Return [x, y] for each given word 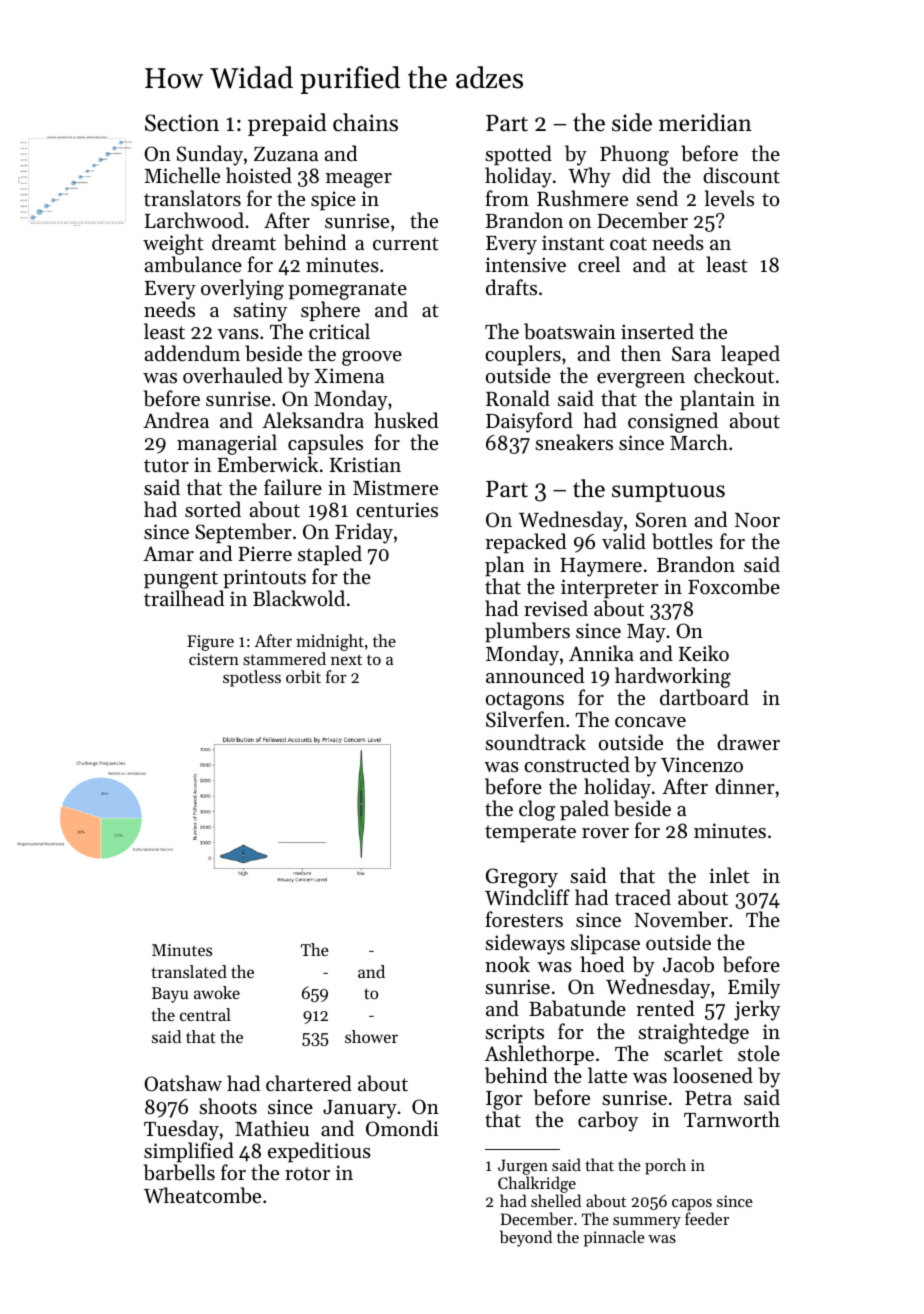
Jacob [688, 964]
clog [537, 810]
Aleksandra [313, 420]
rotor [307, 1174]
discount [741, 175]
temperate [530, 833]
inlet [729, 875]
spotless [252, 678]
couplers [523, 355]
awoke [217, 992]
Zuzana [286, 154]
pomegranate [347, 291]
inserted [657, 331]
